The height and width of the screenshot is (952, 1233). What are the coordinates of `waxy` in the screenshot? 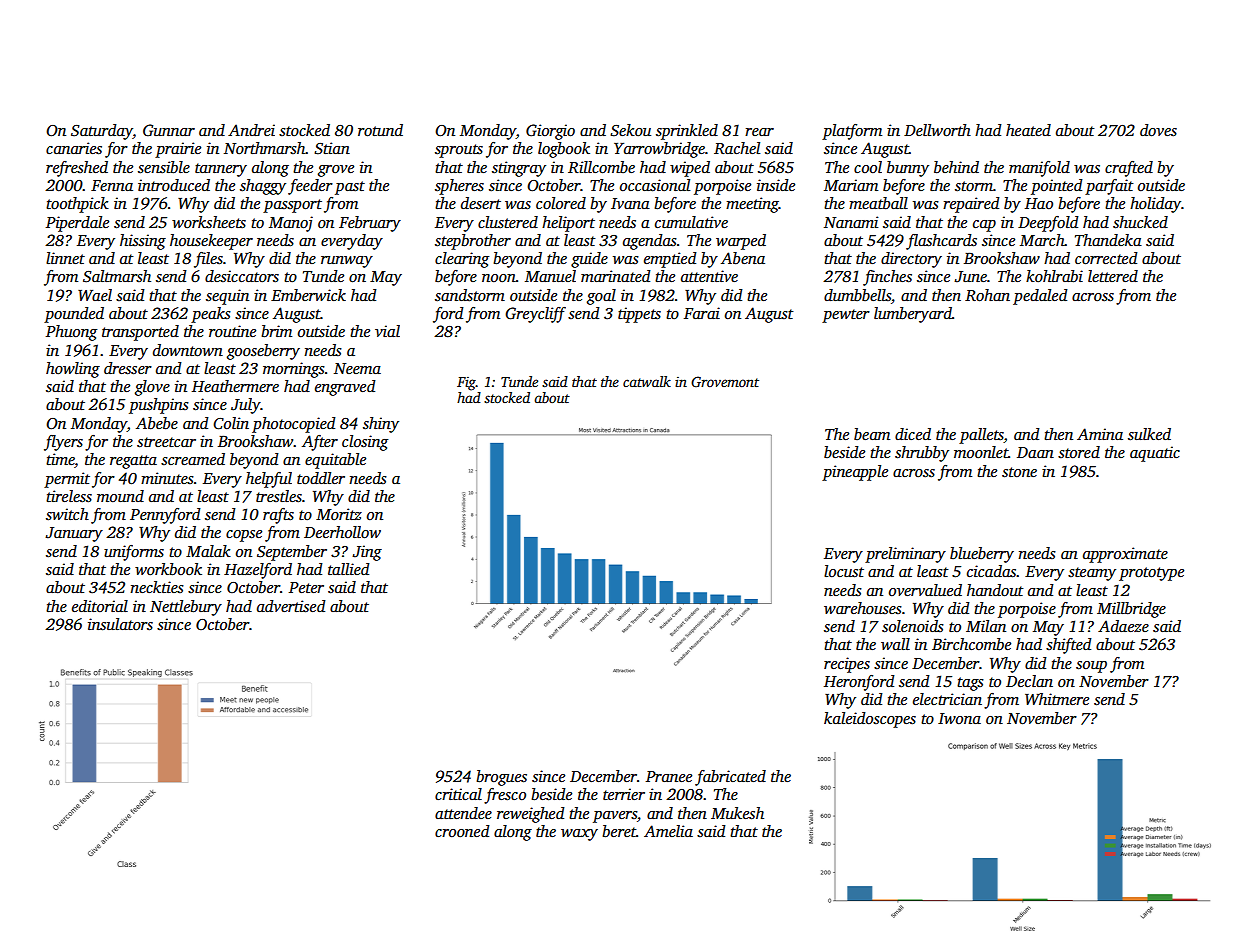 It's located at (579, 835).
